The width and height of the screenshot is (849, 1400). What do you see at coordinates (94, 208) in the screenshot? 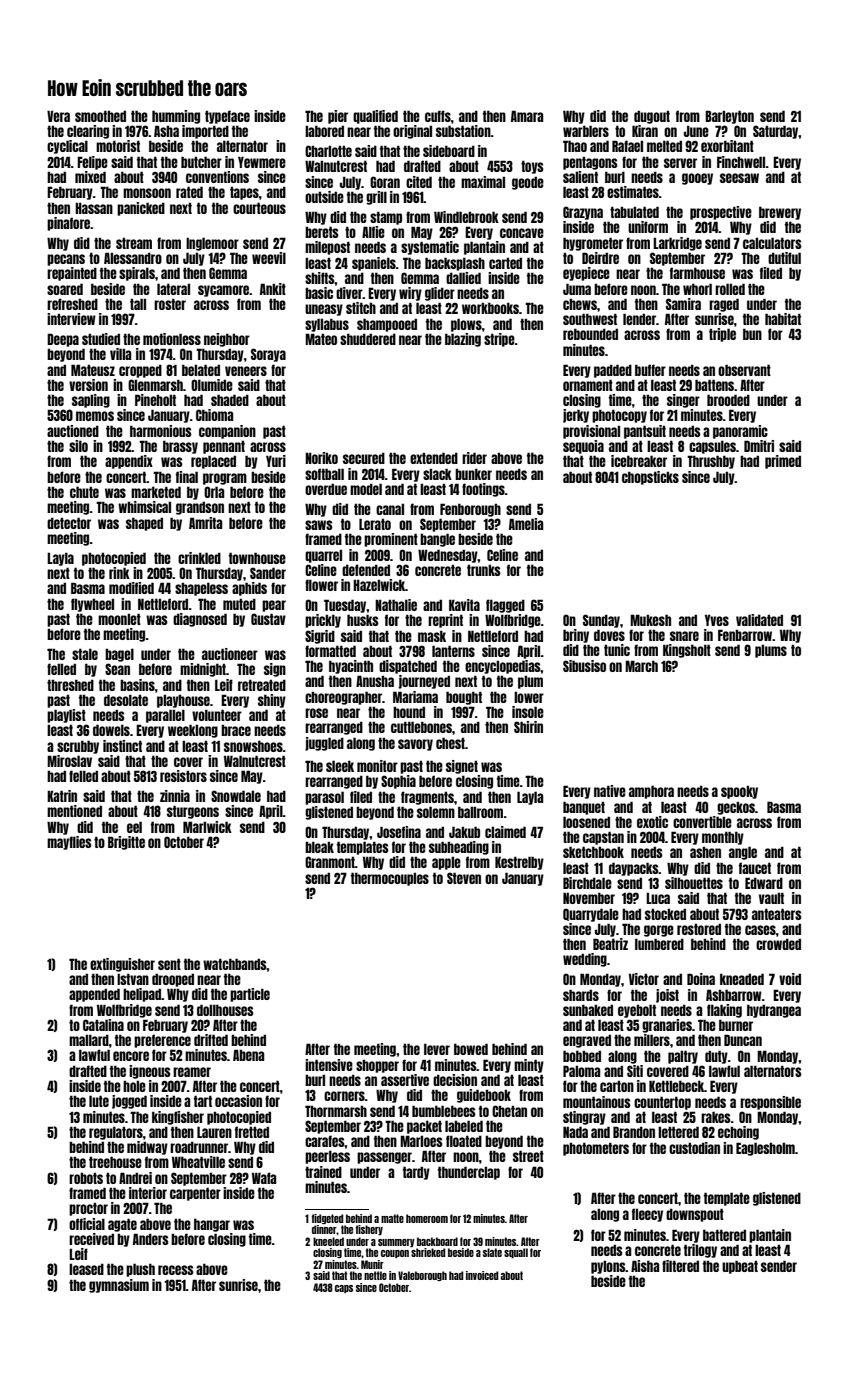
I see `Hassan` at bounding box center [94, 208].
